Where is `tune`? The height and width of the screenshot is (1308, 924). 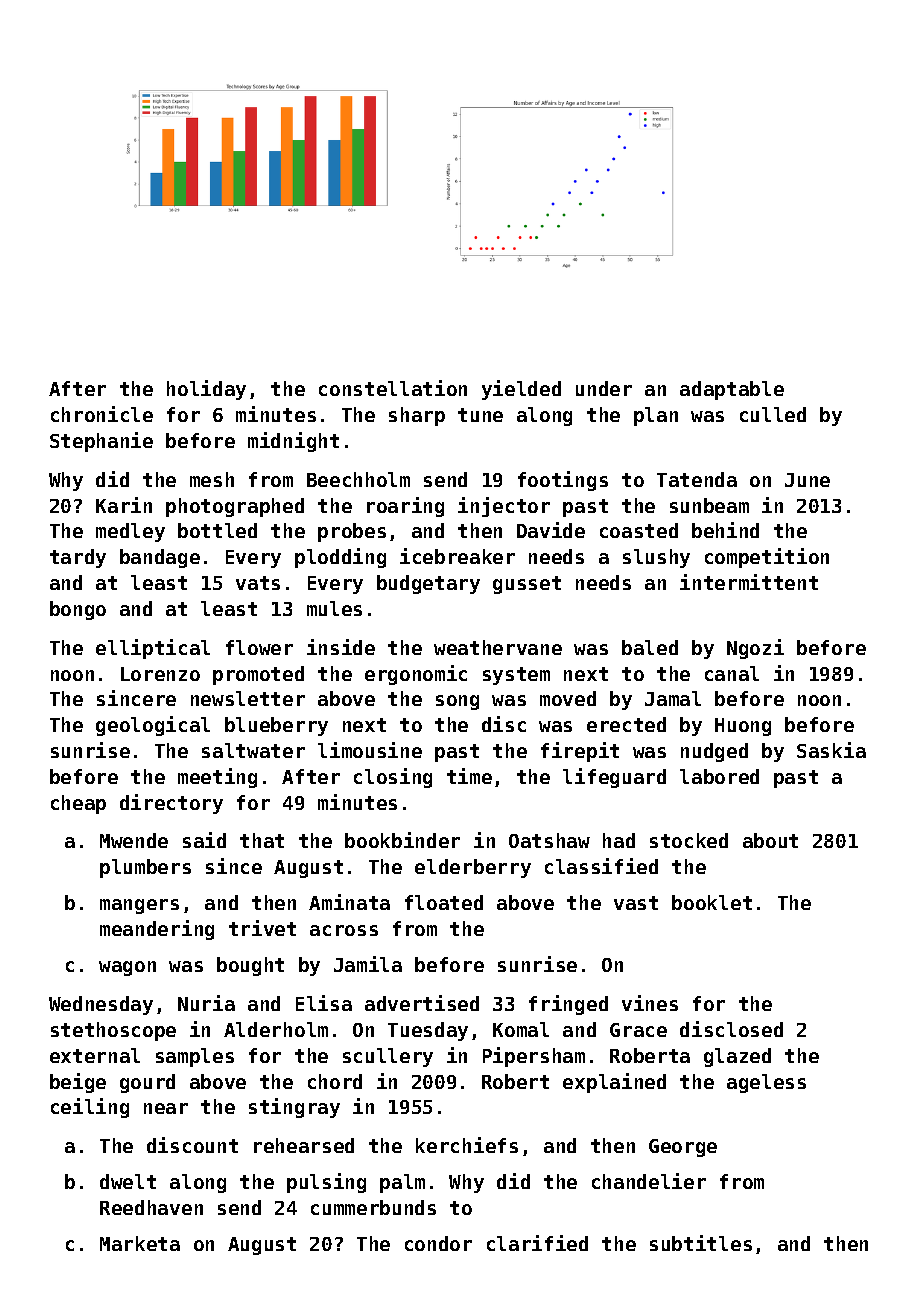 tune is located at coordinates (480, 415).
